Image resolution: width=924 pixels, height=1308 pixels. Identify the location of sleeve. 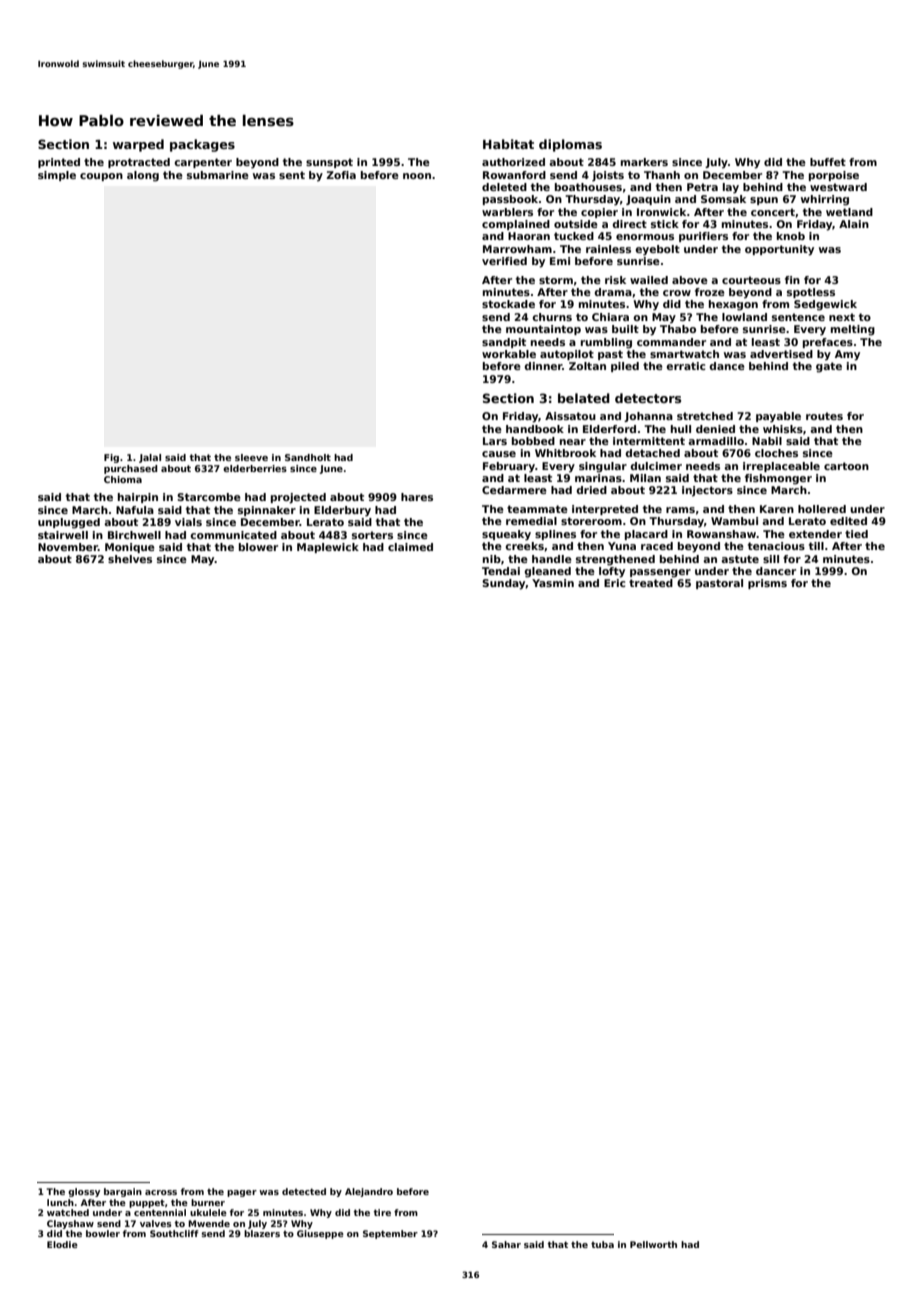
(251, 457).
